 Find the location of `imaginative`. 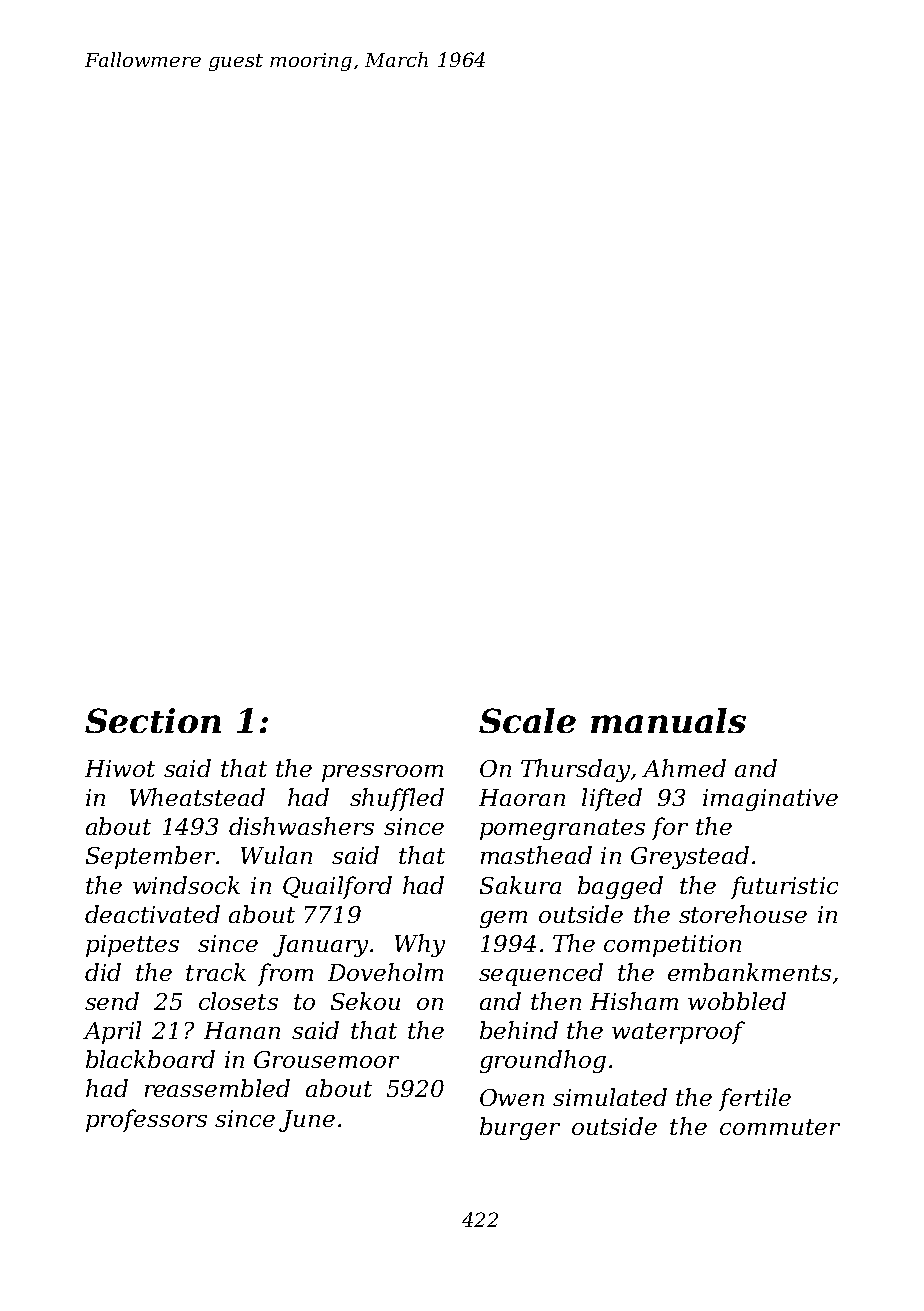

imaginative is located at coordinates (770, 800).
